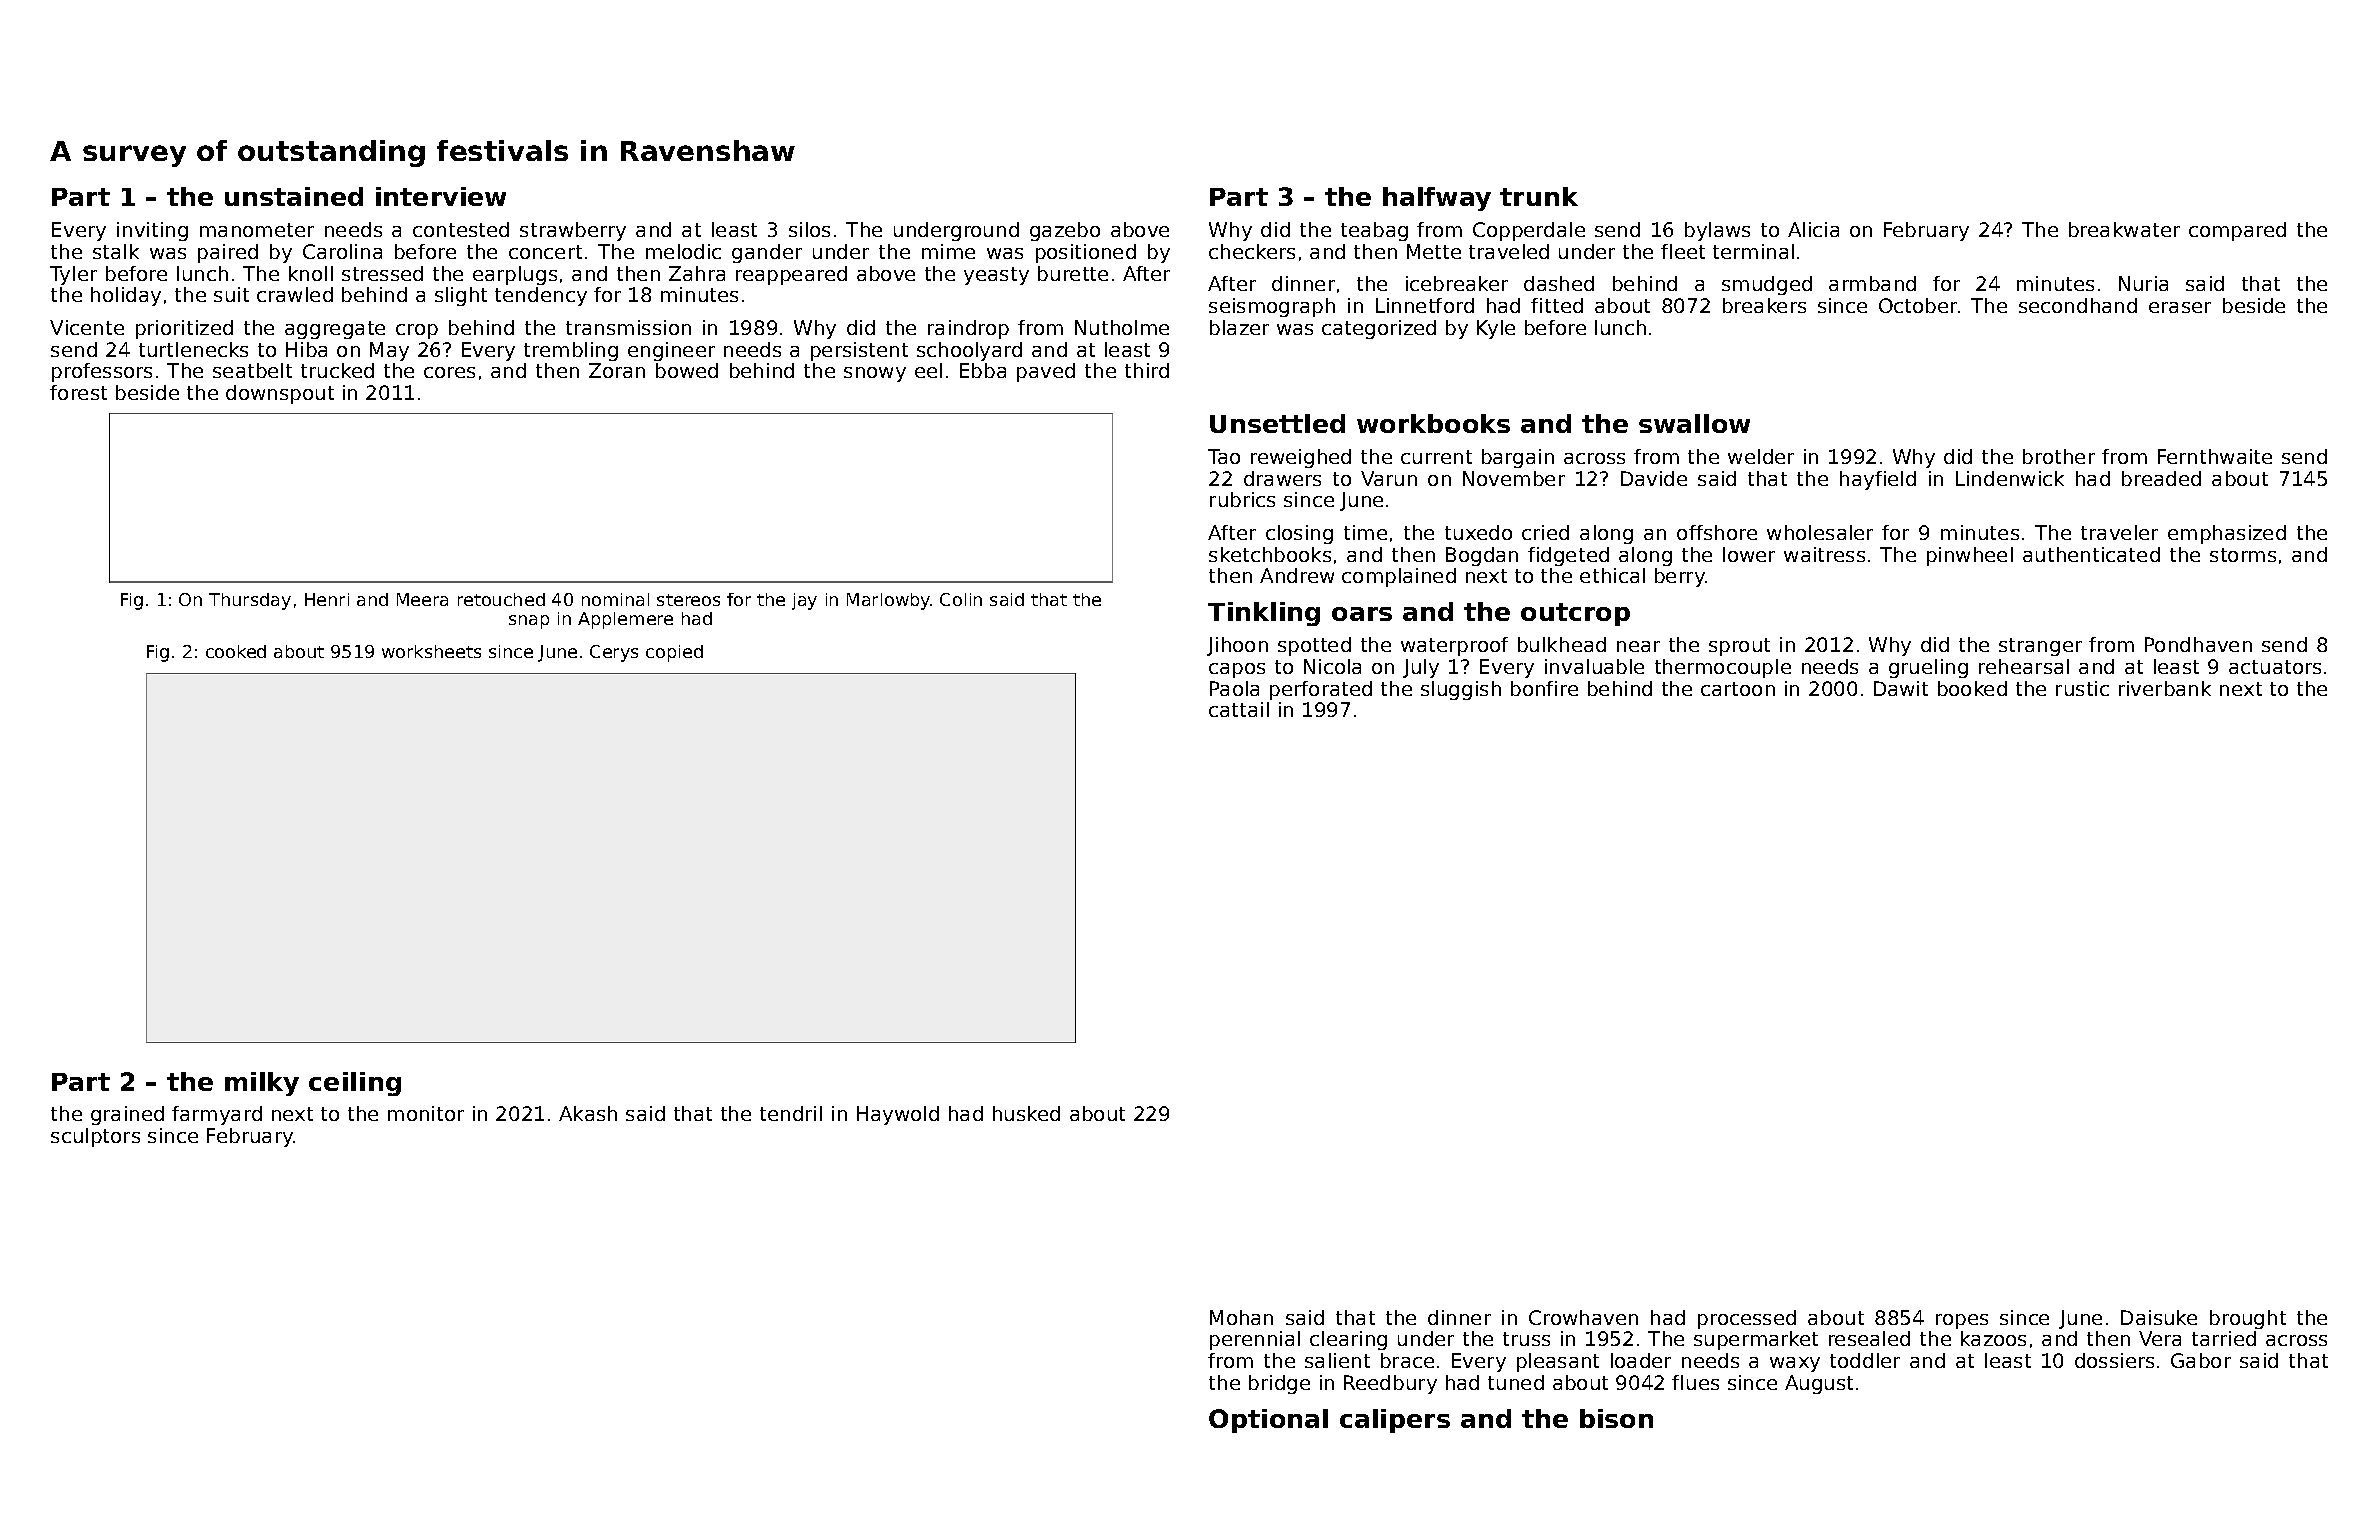 The image size is (2380, 1540). What do you see at coordinates (236, 651) in the screenshot?
I see `cooked` at bounding box center [236, 651].
